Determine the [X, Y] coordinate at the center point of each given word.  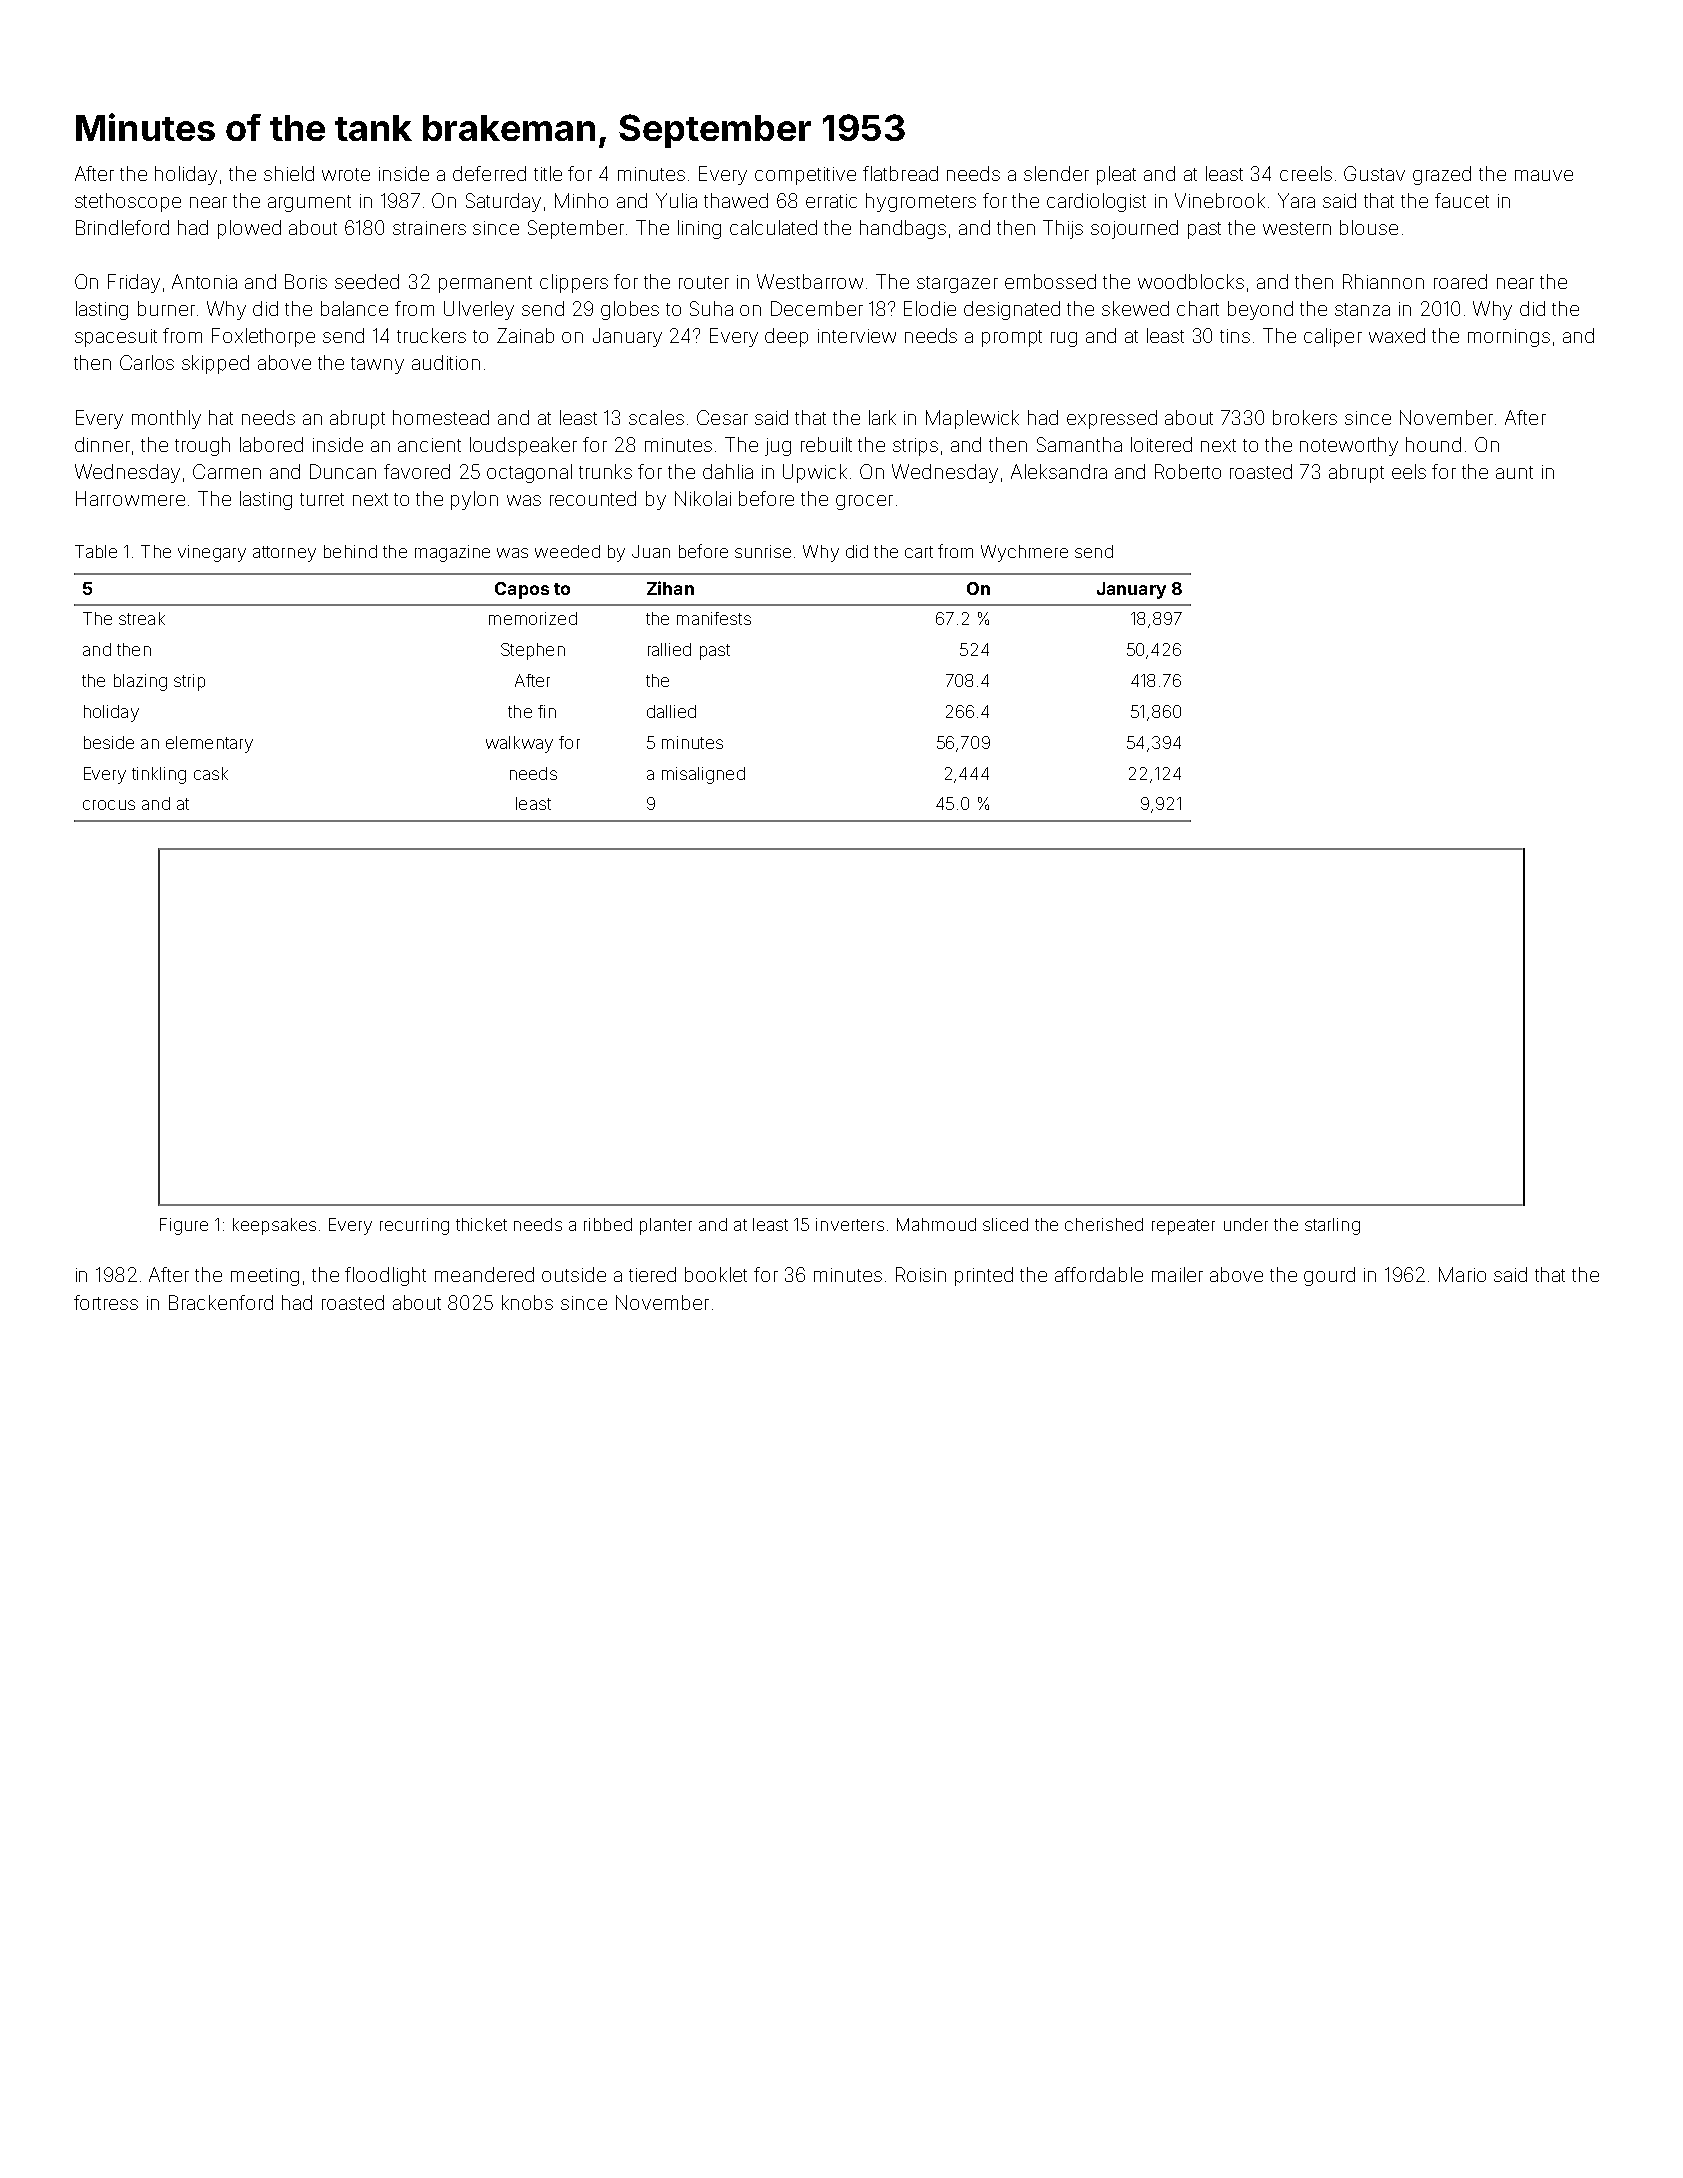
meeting [265, 1277]
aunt [1514, 472]
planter [666, 1226]
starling [1332, 1226]
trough [202, 446]
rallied [669, 649]
